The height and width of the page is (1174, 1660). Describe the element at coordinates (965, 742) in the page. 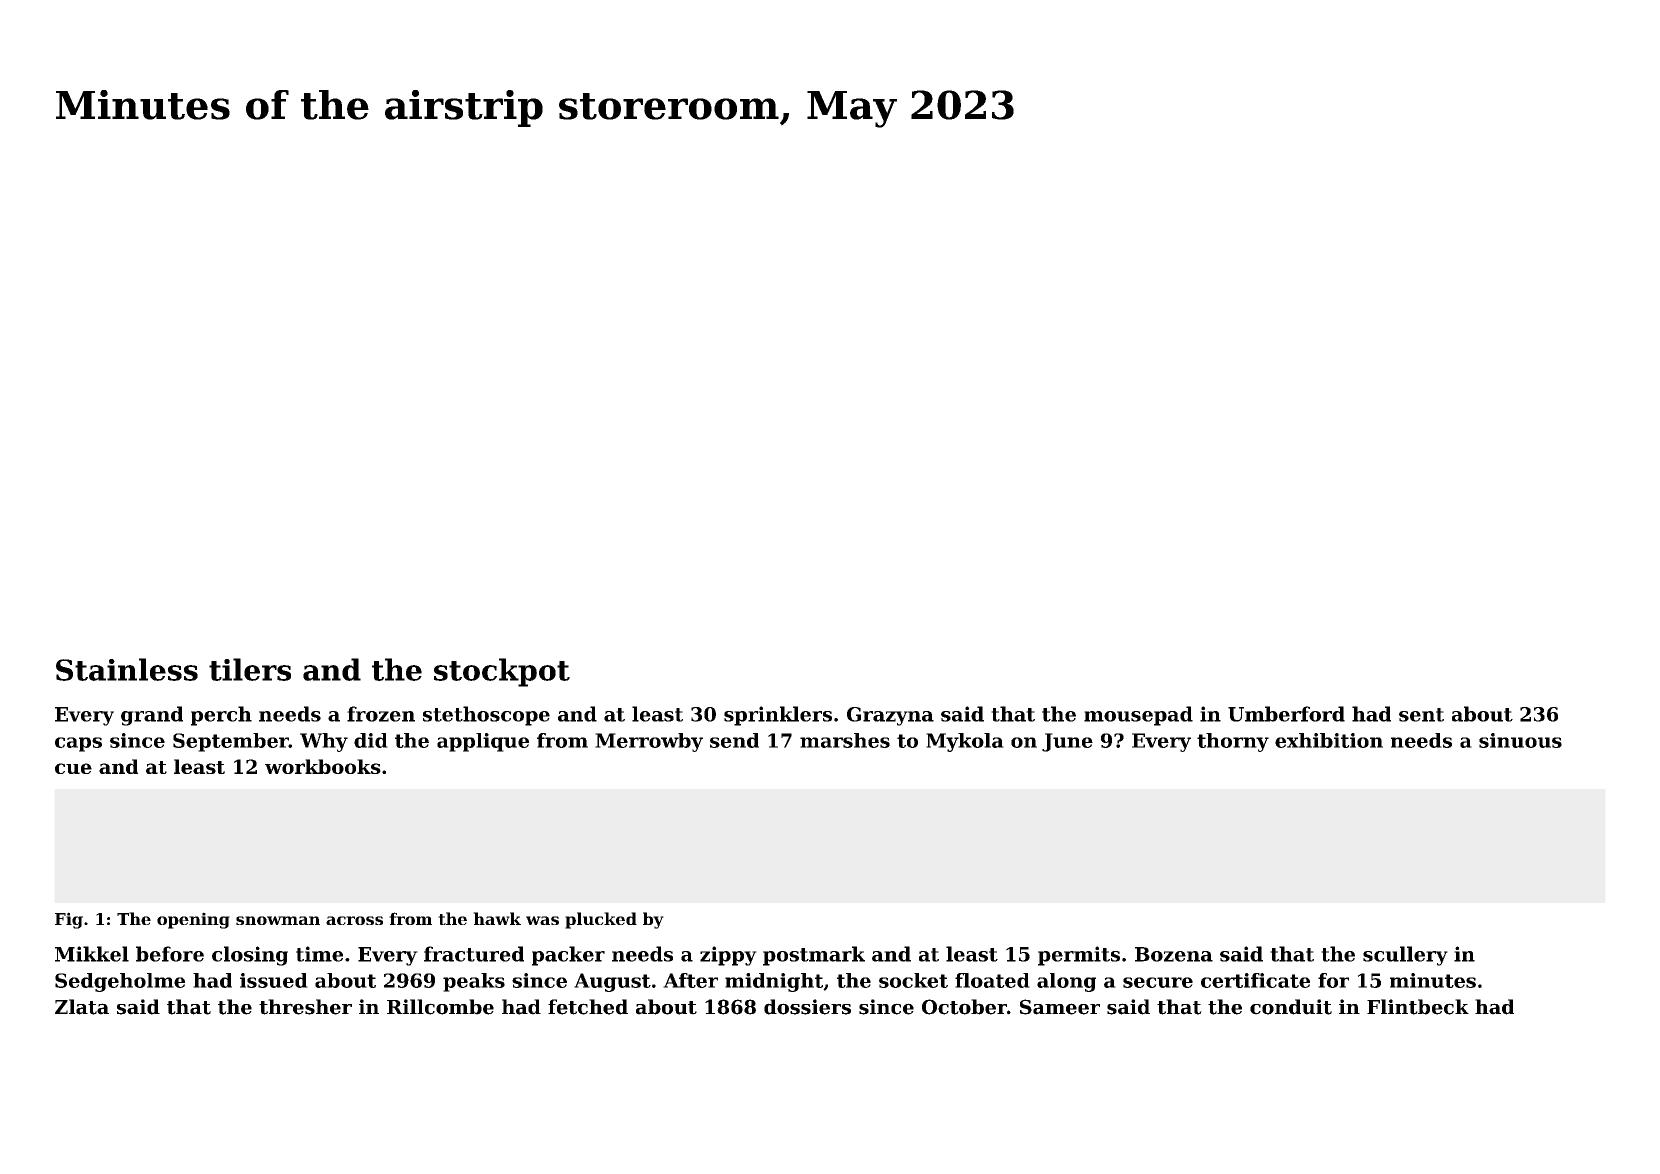

I see `Mykola` at that location.
